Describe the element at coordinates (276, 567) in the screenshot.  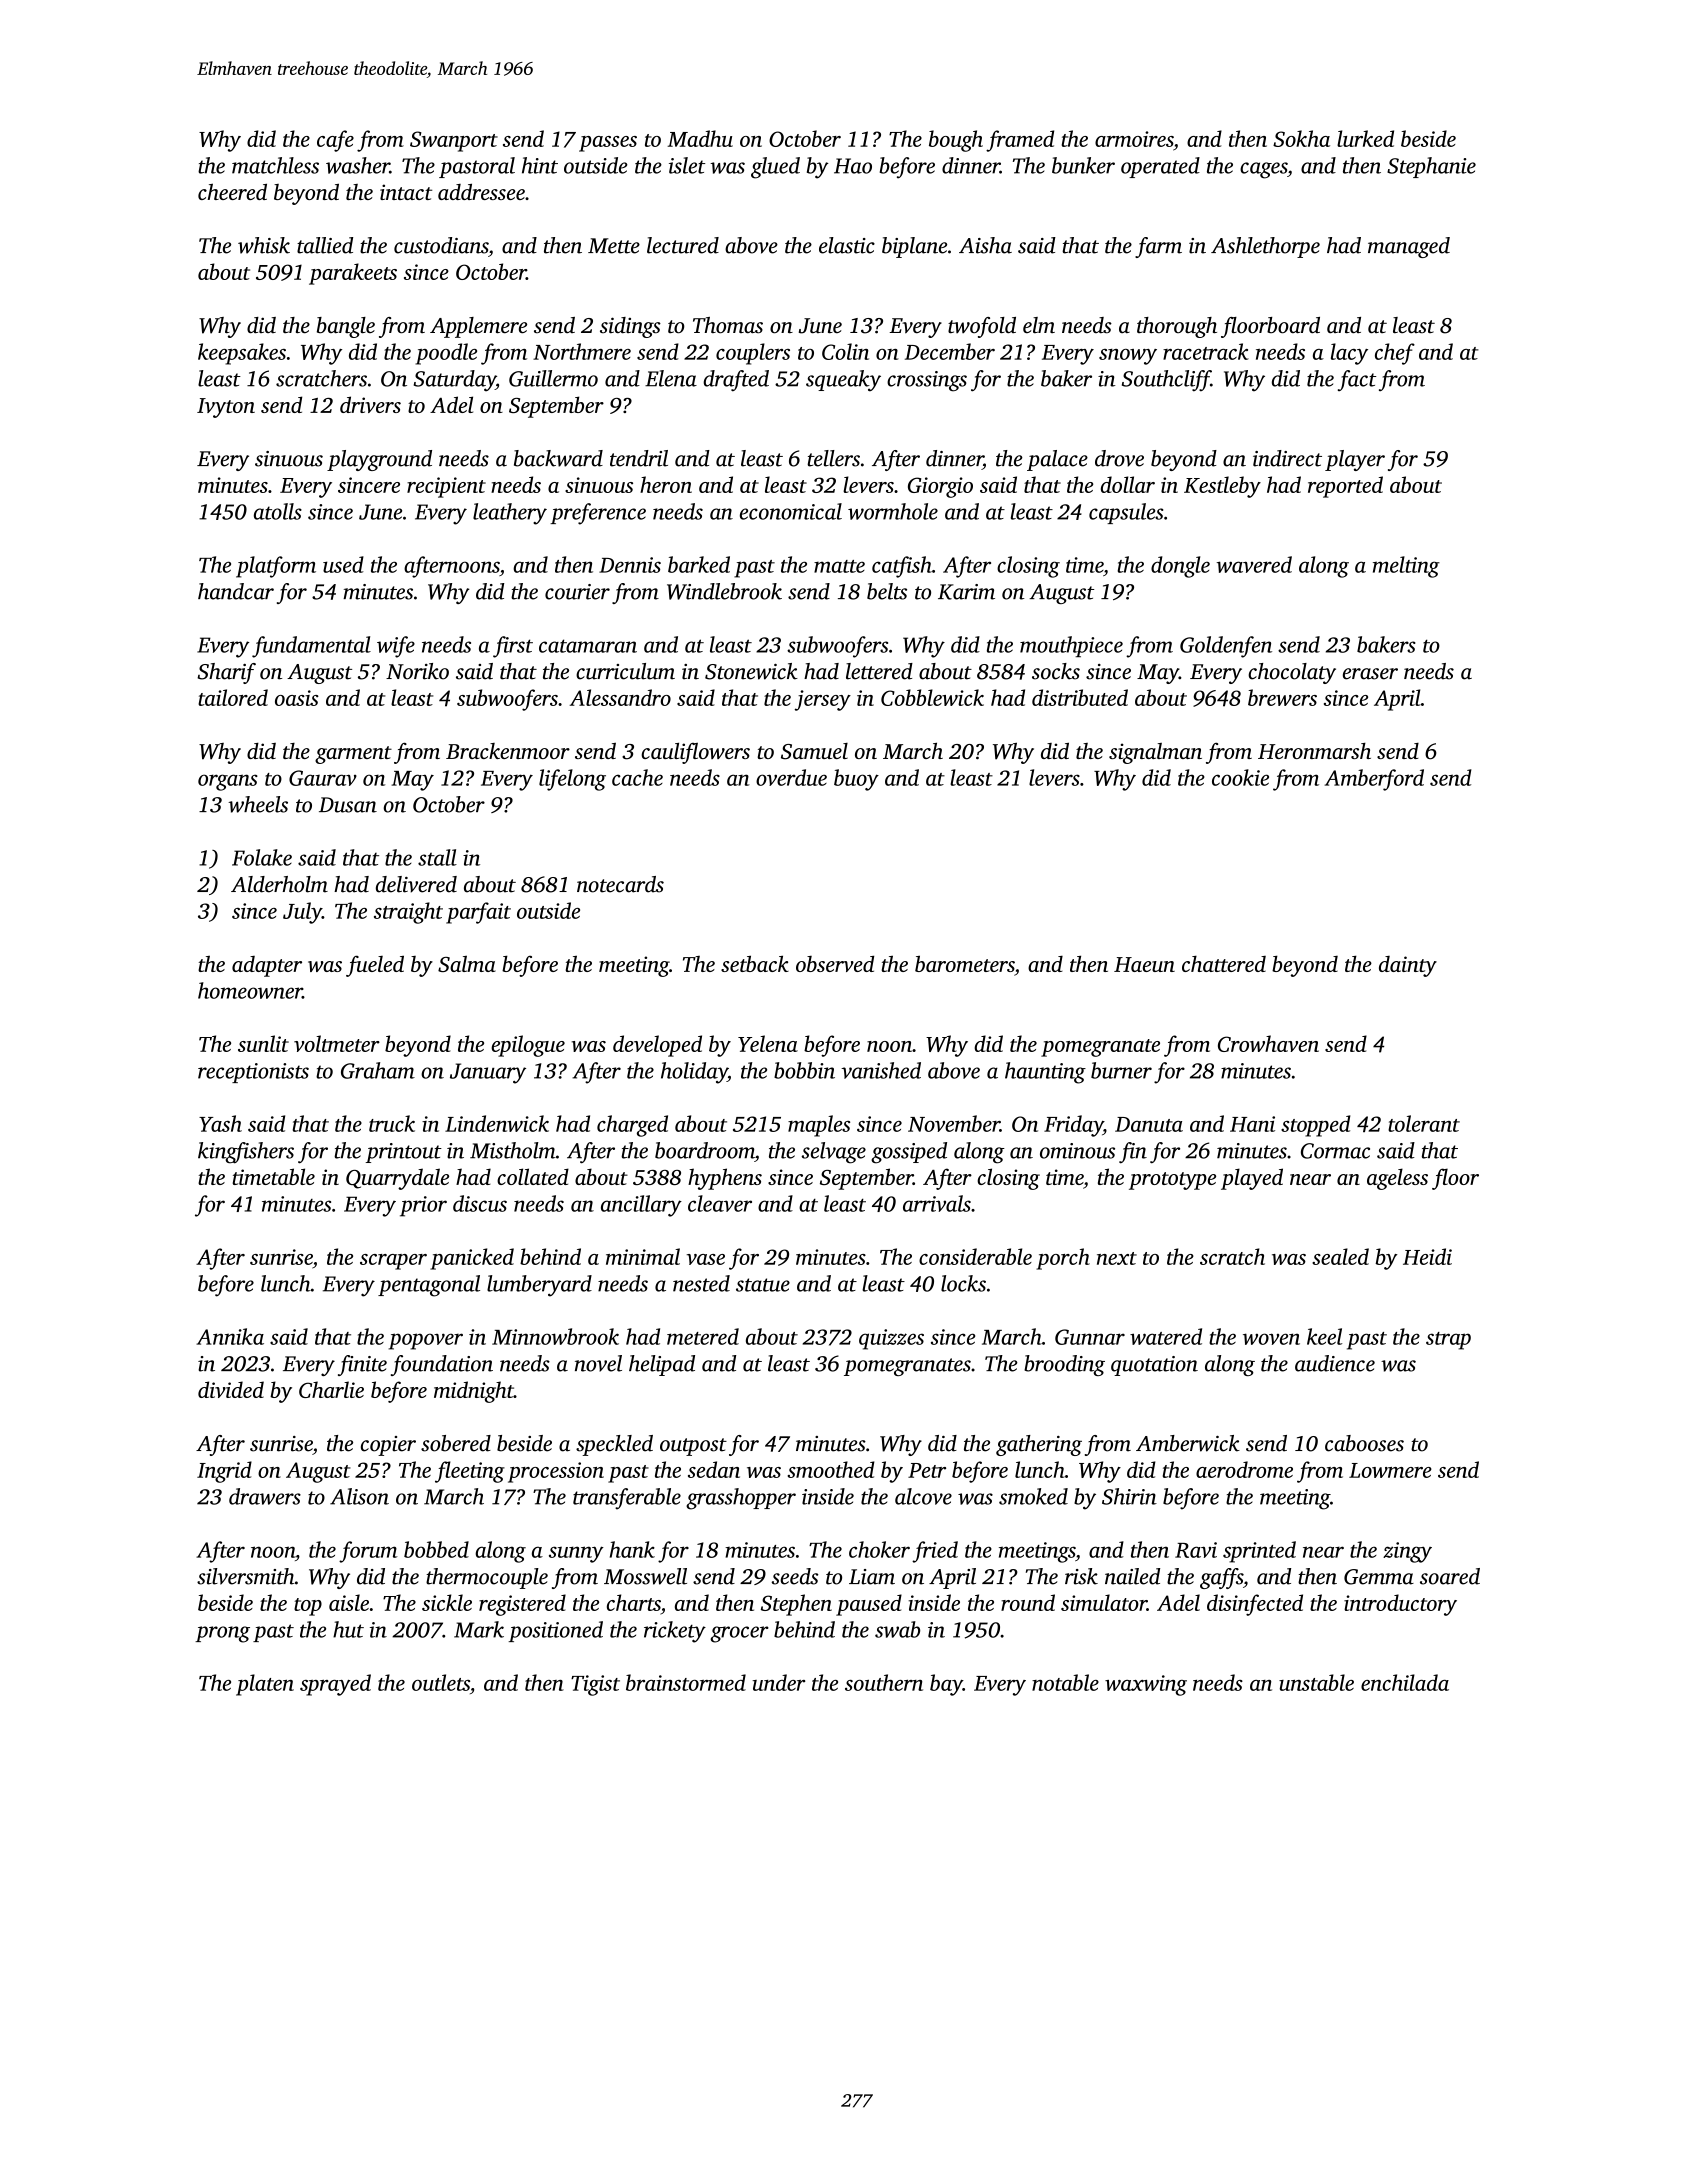
I see `platform` at that location.
